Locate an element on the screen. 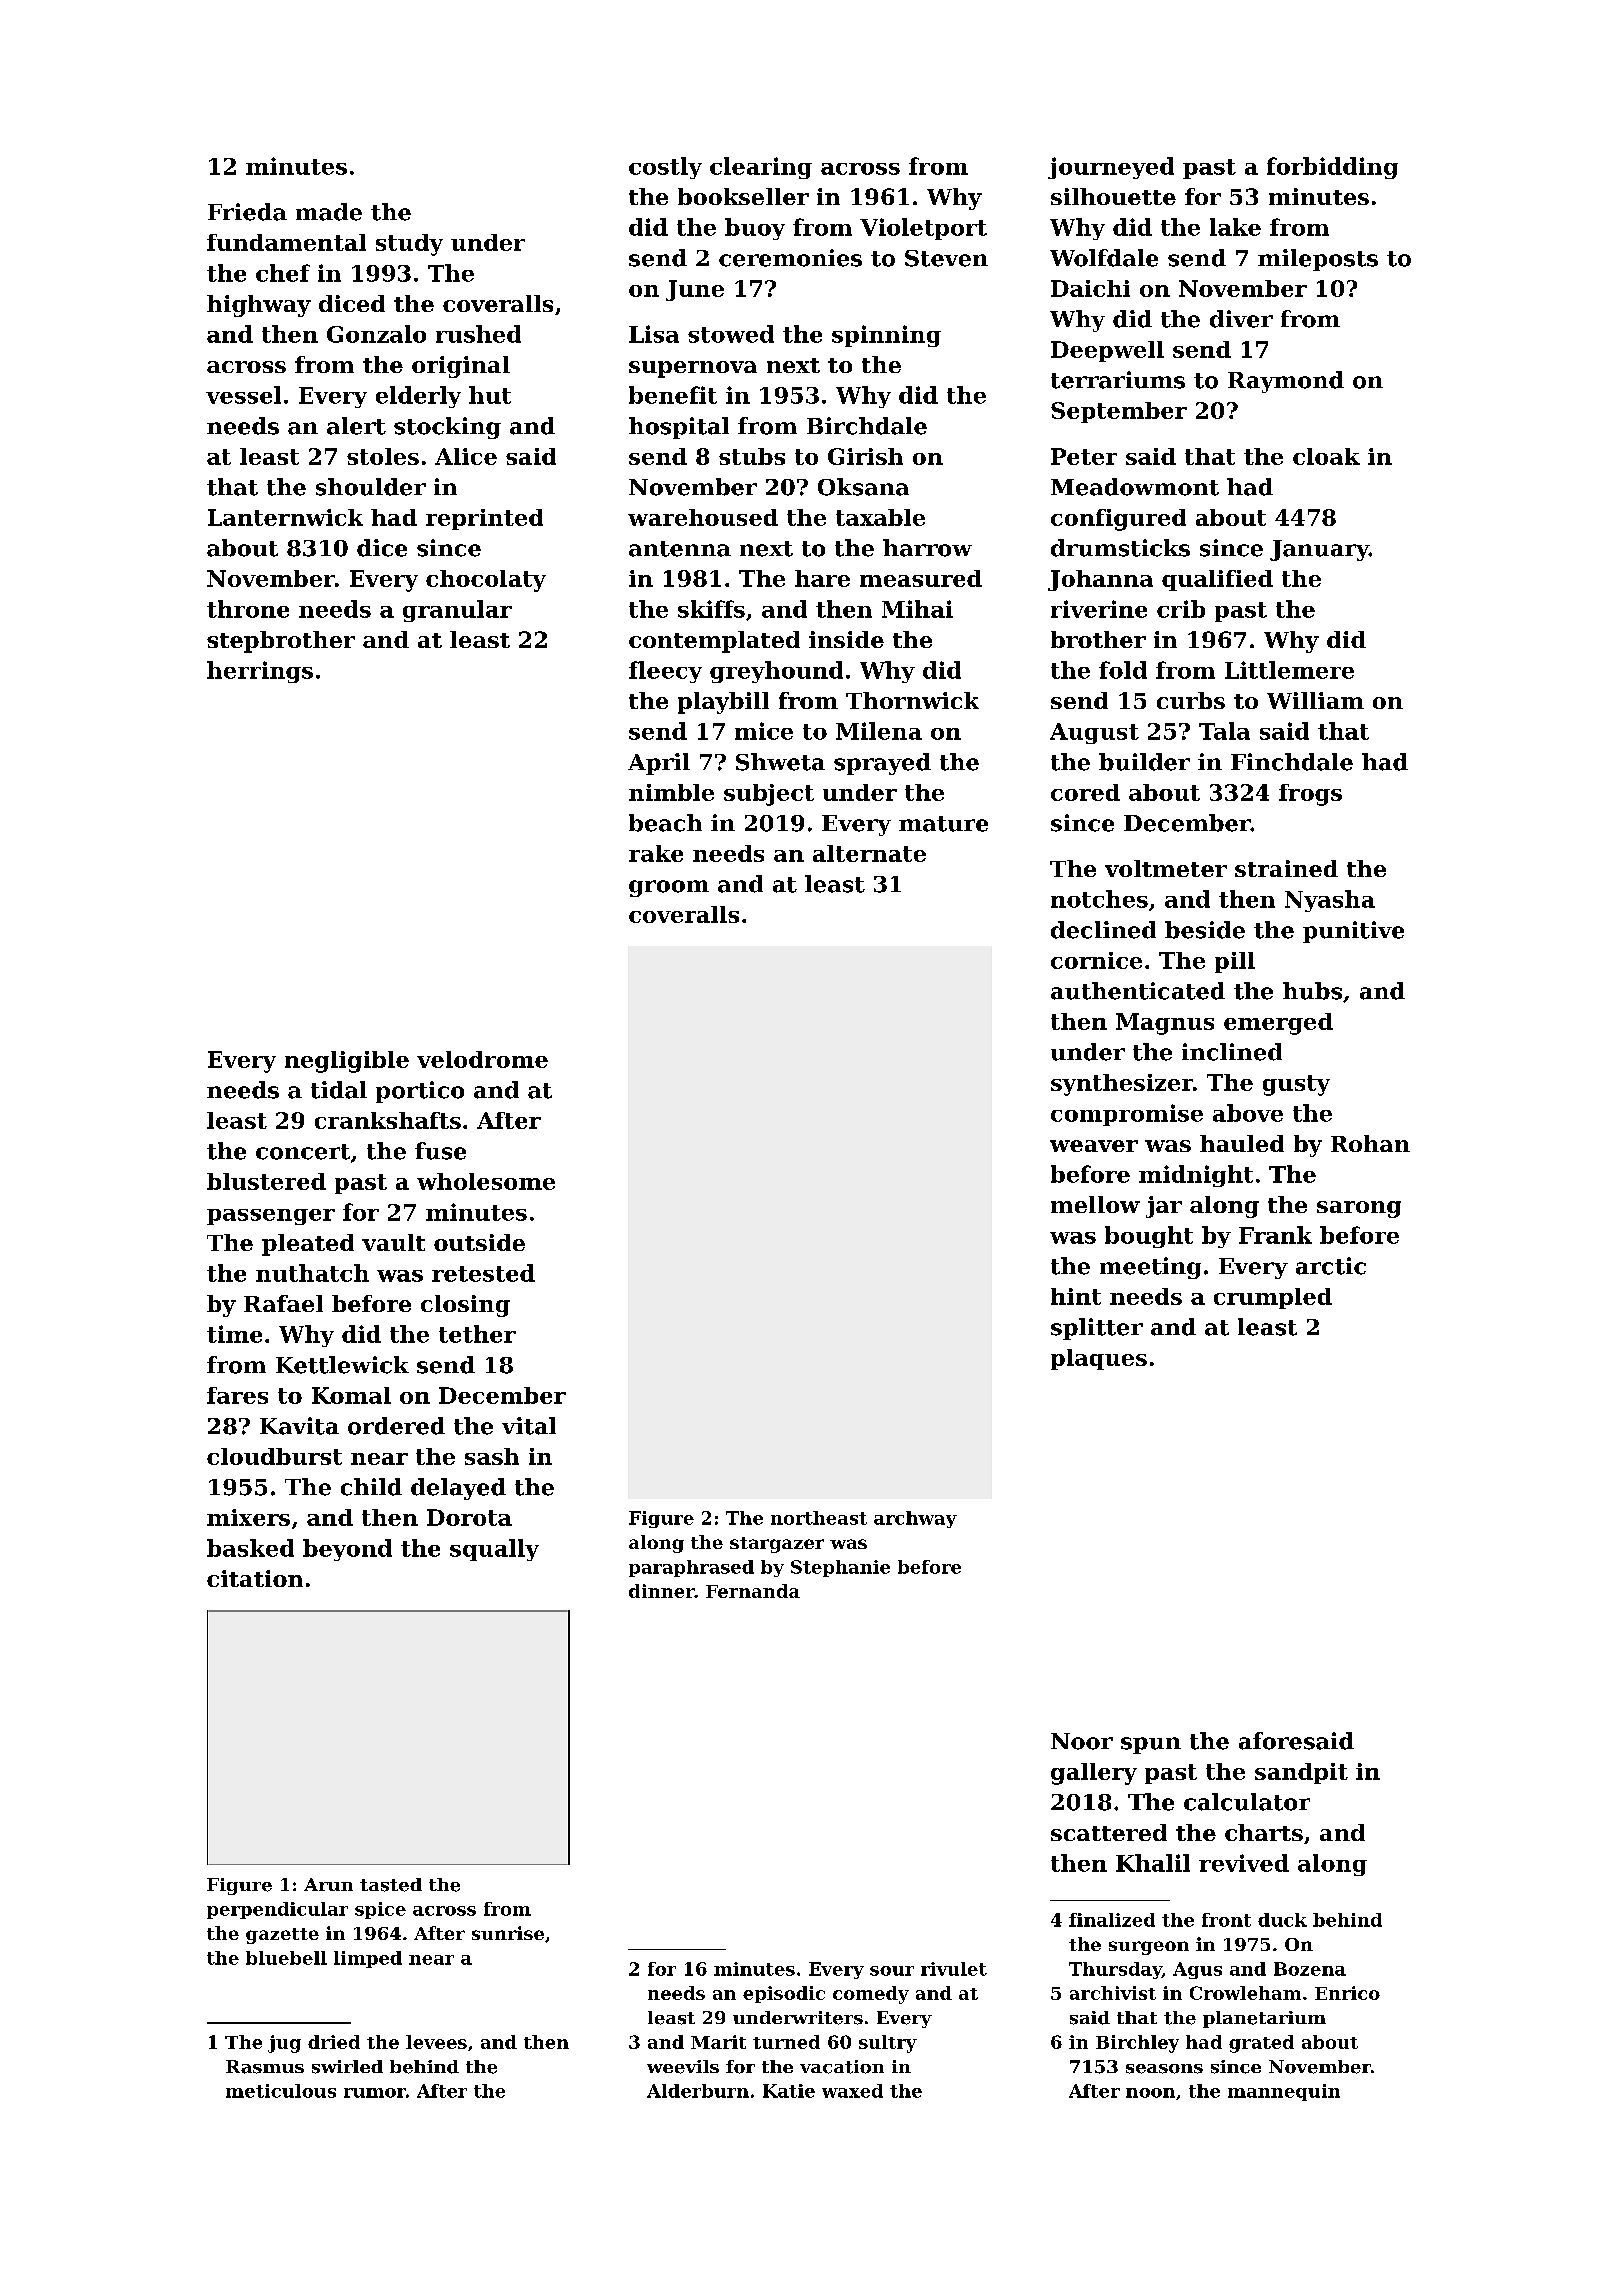 Image resolution: width=1620 pixels, height=2292 pixels. northeast is located at coordinates (819, 1518).
